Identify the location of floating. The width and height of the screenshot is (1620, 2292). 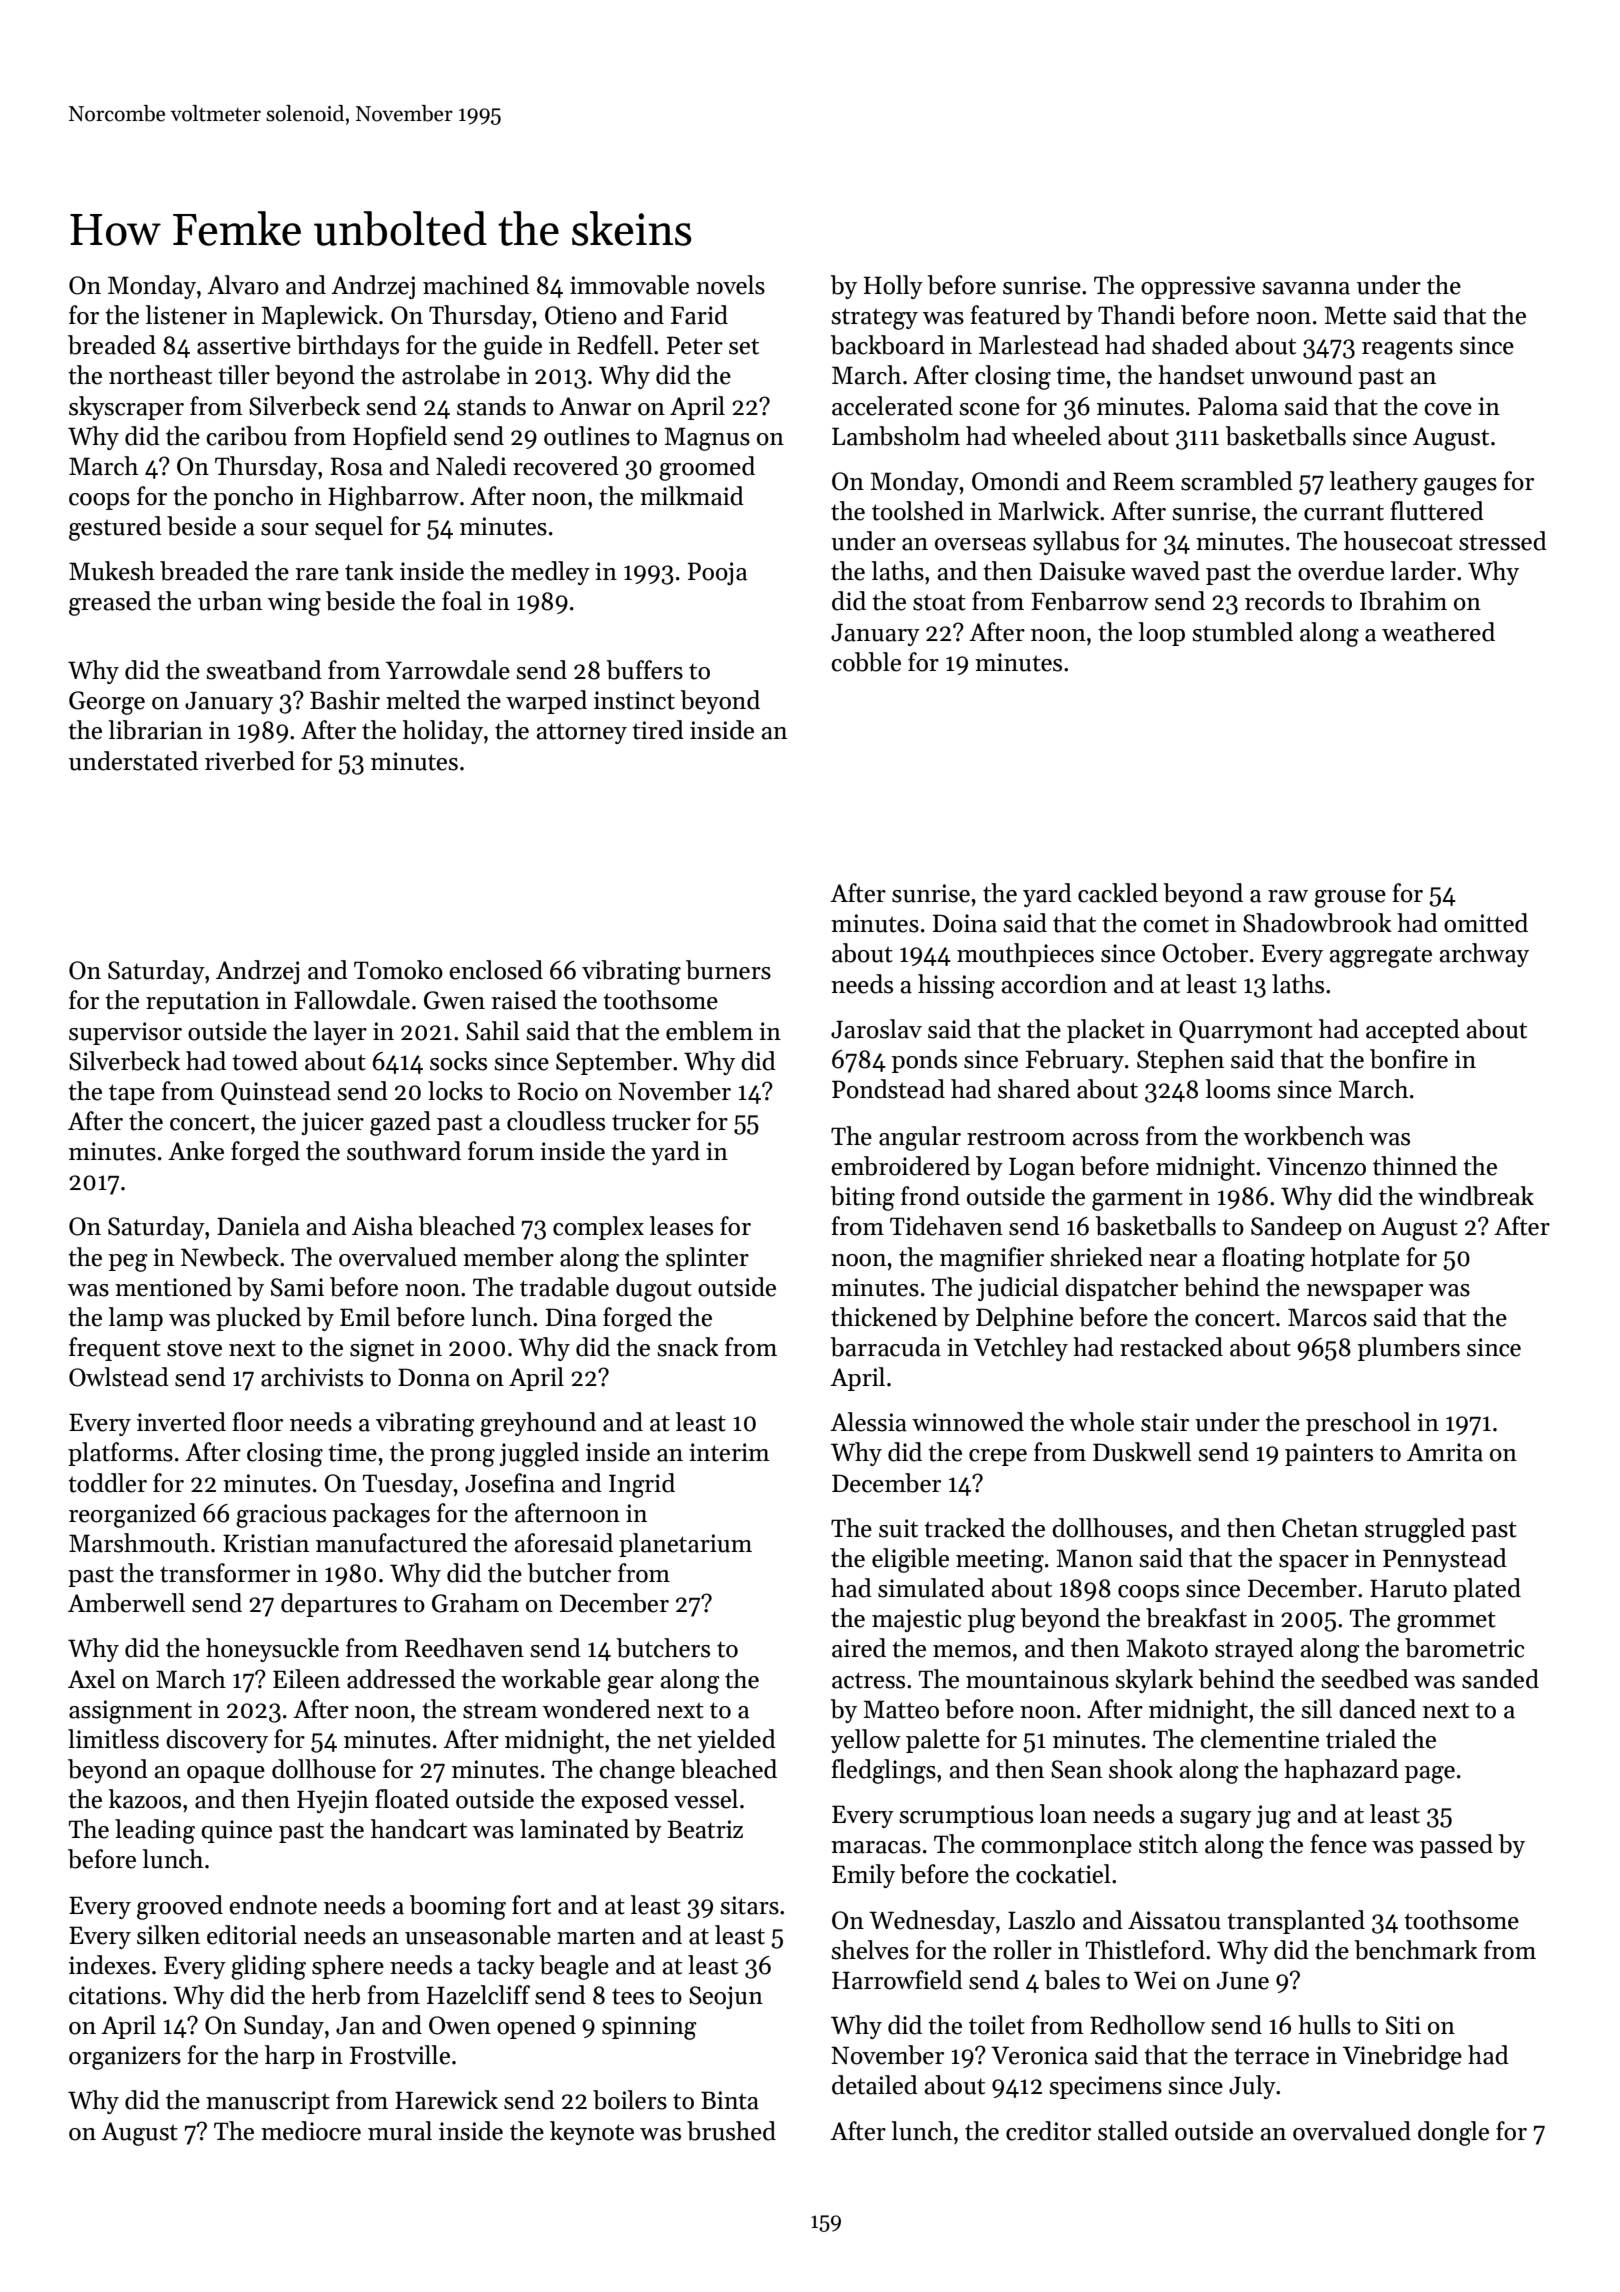
(1263, 1259).
